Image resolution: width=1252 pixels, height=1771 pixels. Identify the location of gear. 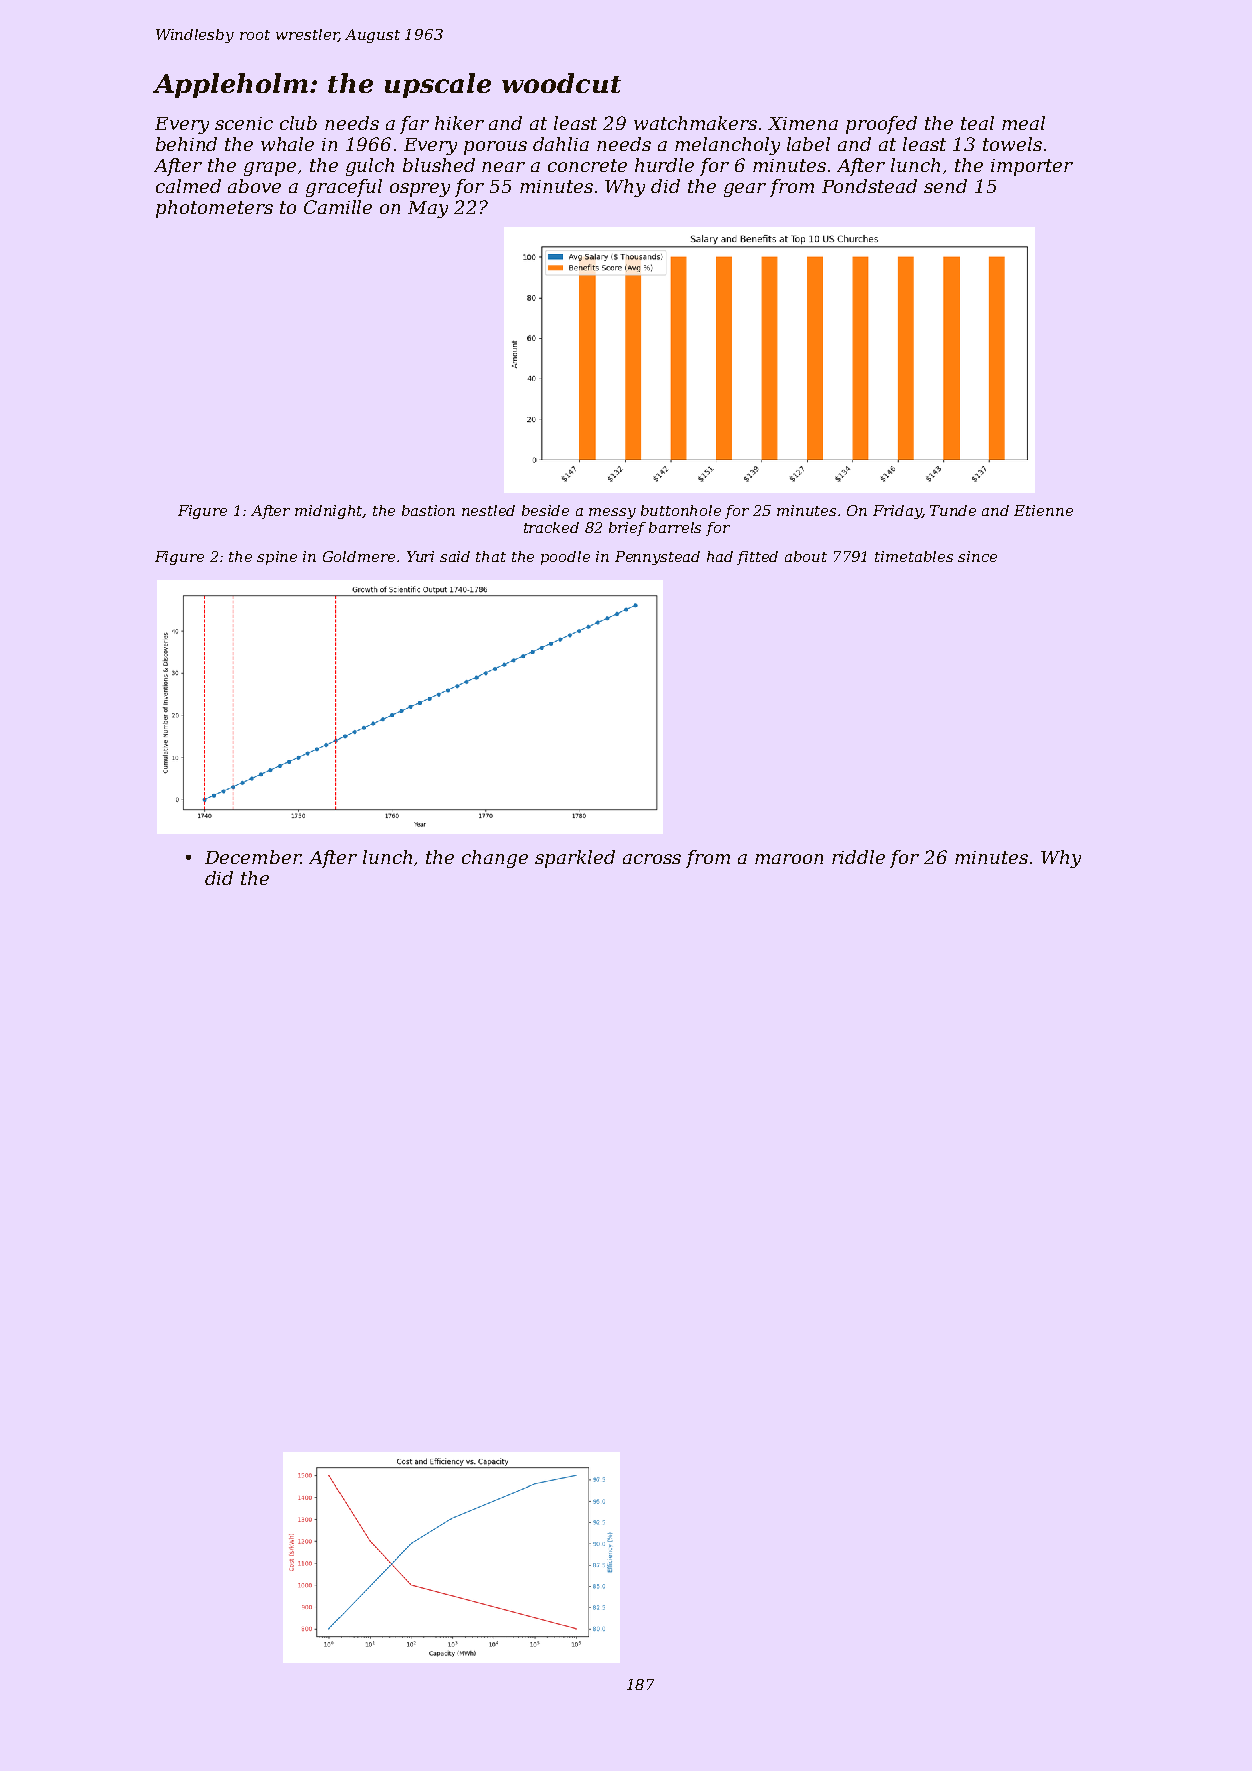
(745, 190).
